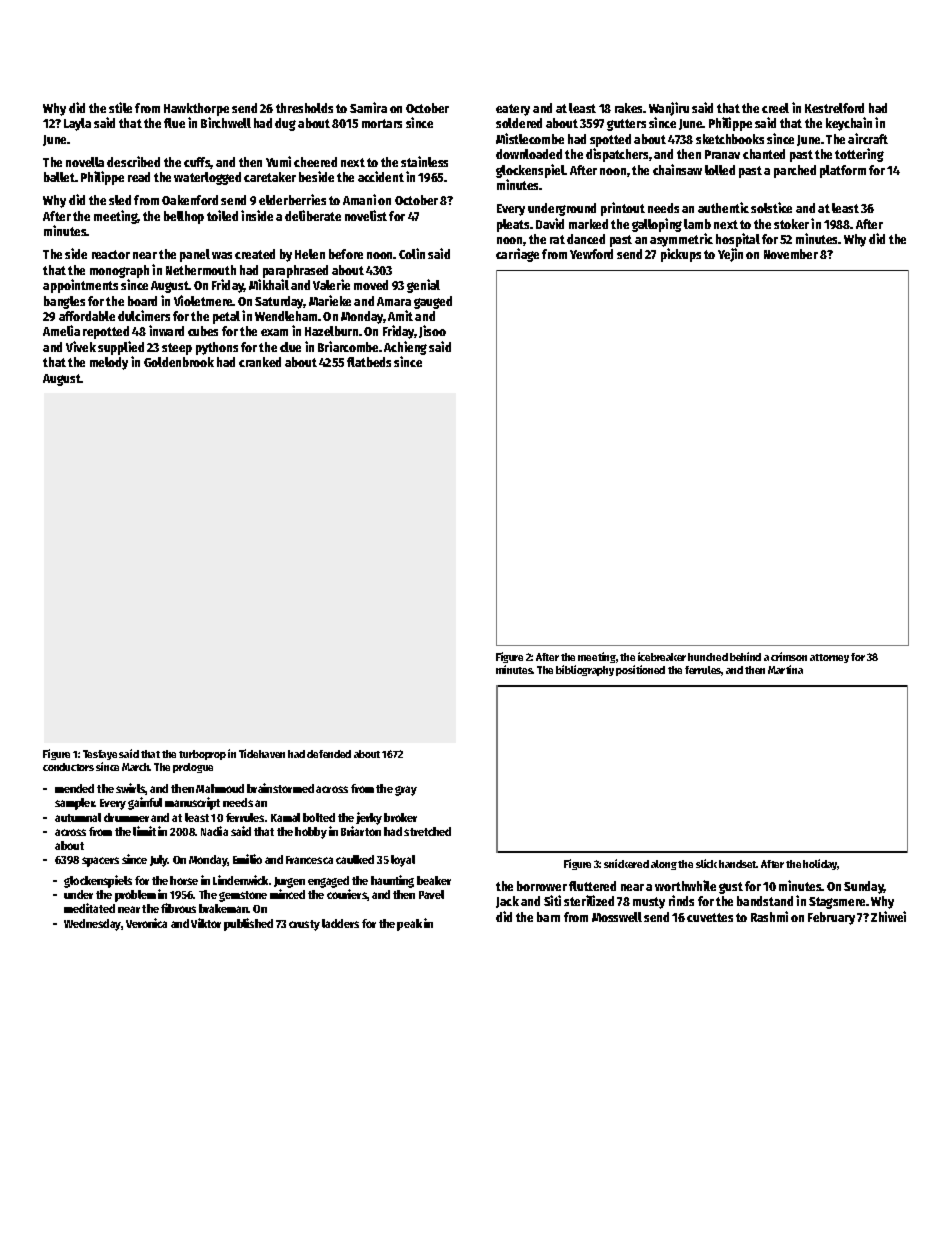  Describe the element at coordinates (359, 199) in the screenshot. I see `Amani` at that location.
